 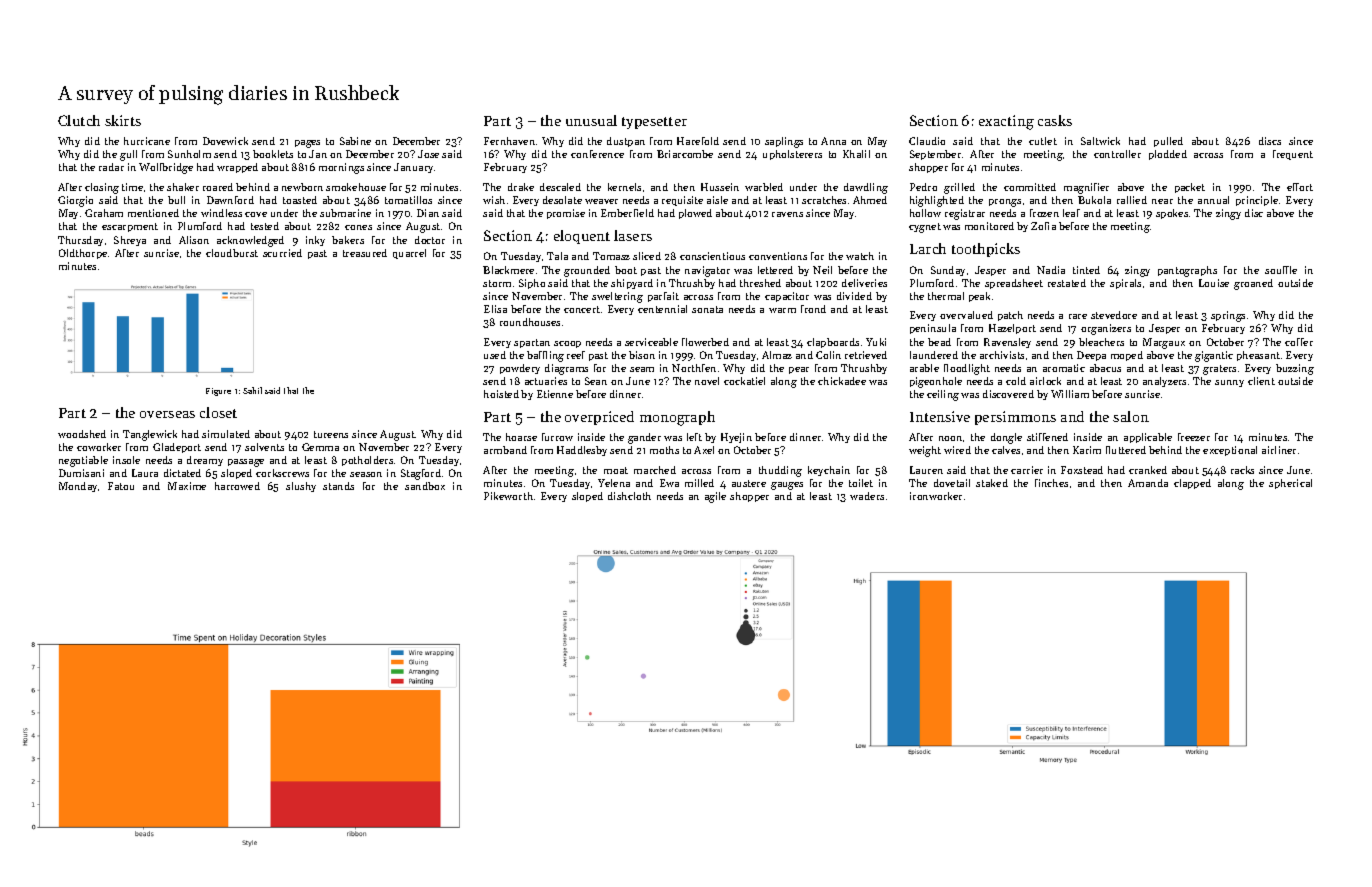 I want to click on exacting, so click(x=1006, y=122).
